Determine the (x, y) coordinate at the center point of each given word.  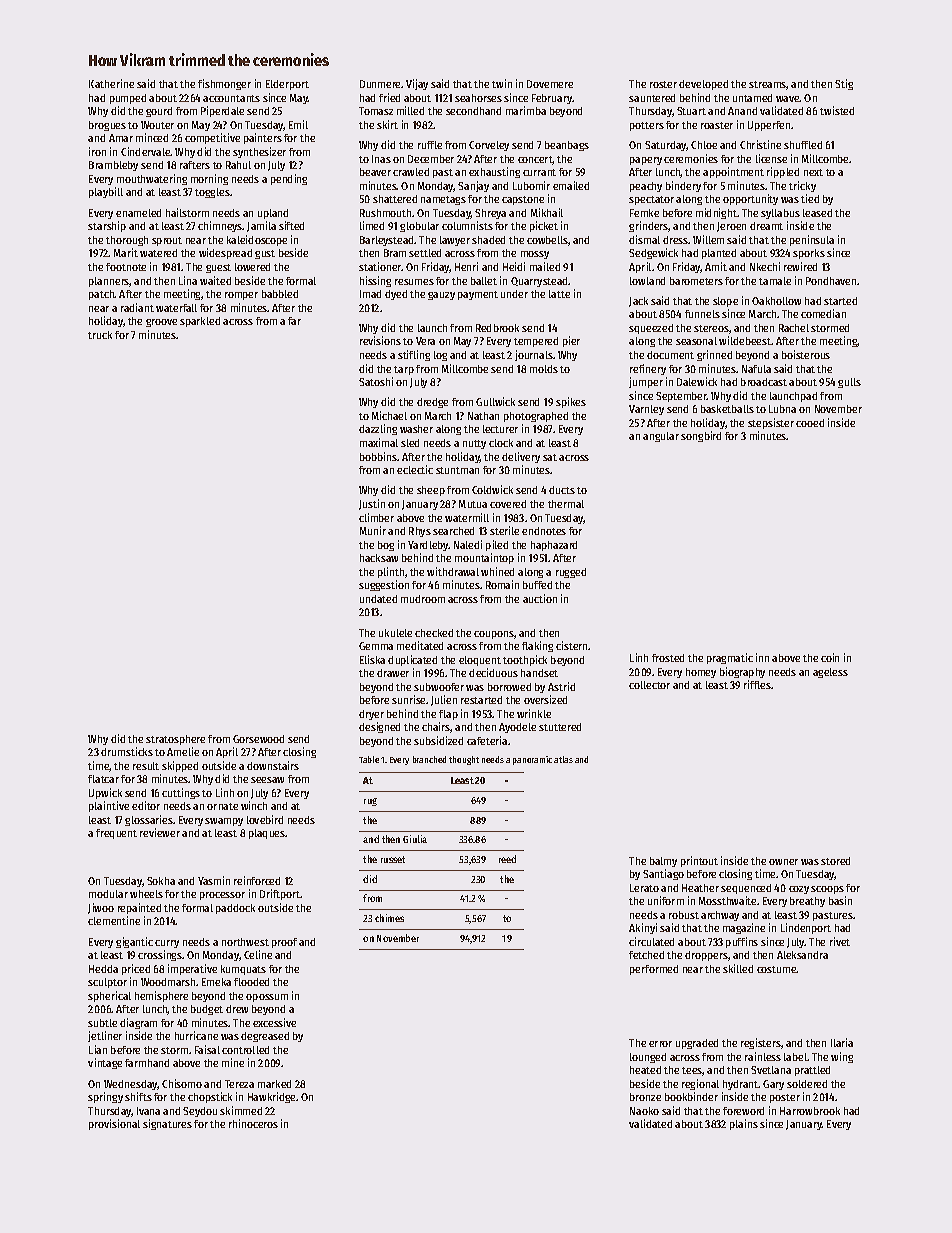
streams (768, 85)
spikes (571, 402)
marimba (526, 110)
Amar (121, 138)
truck (100, 335)
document (670, 355)
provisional (114, 1124)
